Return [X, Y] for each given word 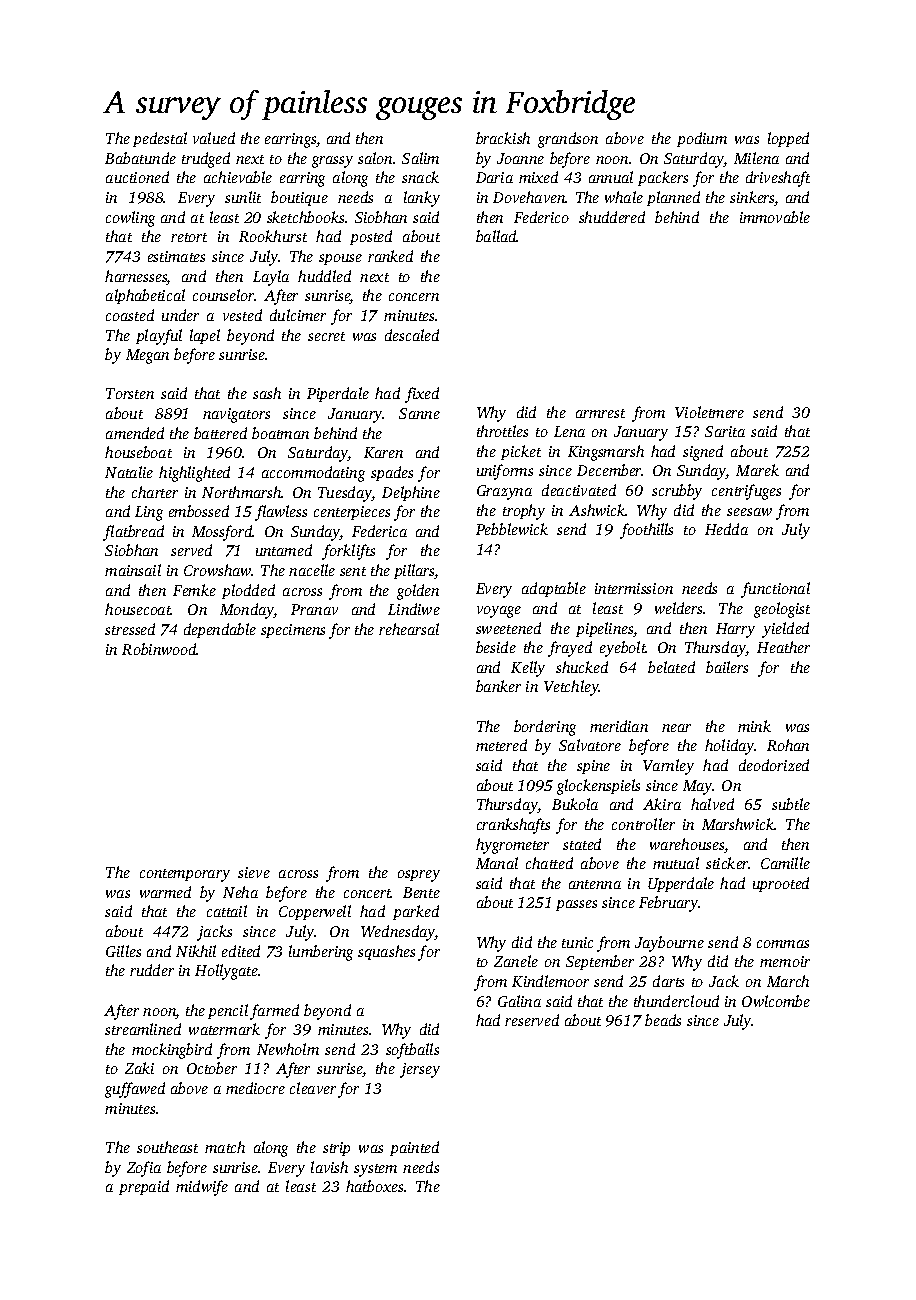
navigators [236, 415]
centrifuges [746, 492]
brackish [503, 138]
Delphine [411, 493]
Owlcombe [776, 1001]
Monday [247, 611]
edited [241, 951]
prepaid [144, 1187]
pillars [414, 571]
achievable [238, 177]
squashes [386, 952]
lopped [788, 139]
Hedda [726, 529]
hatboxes [375, 1186]
